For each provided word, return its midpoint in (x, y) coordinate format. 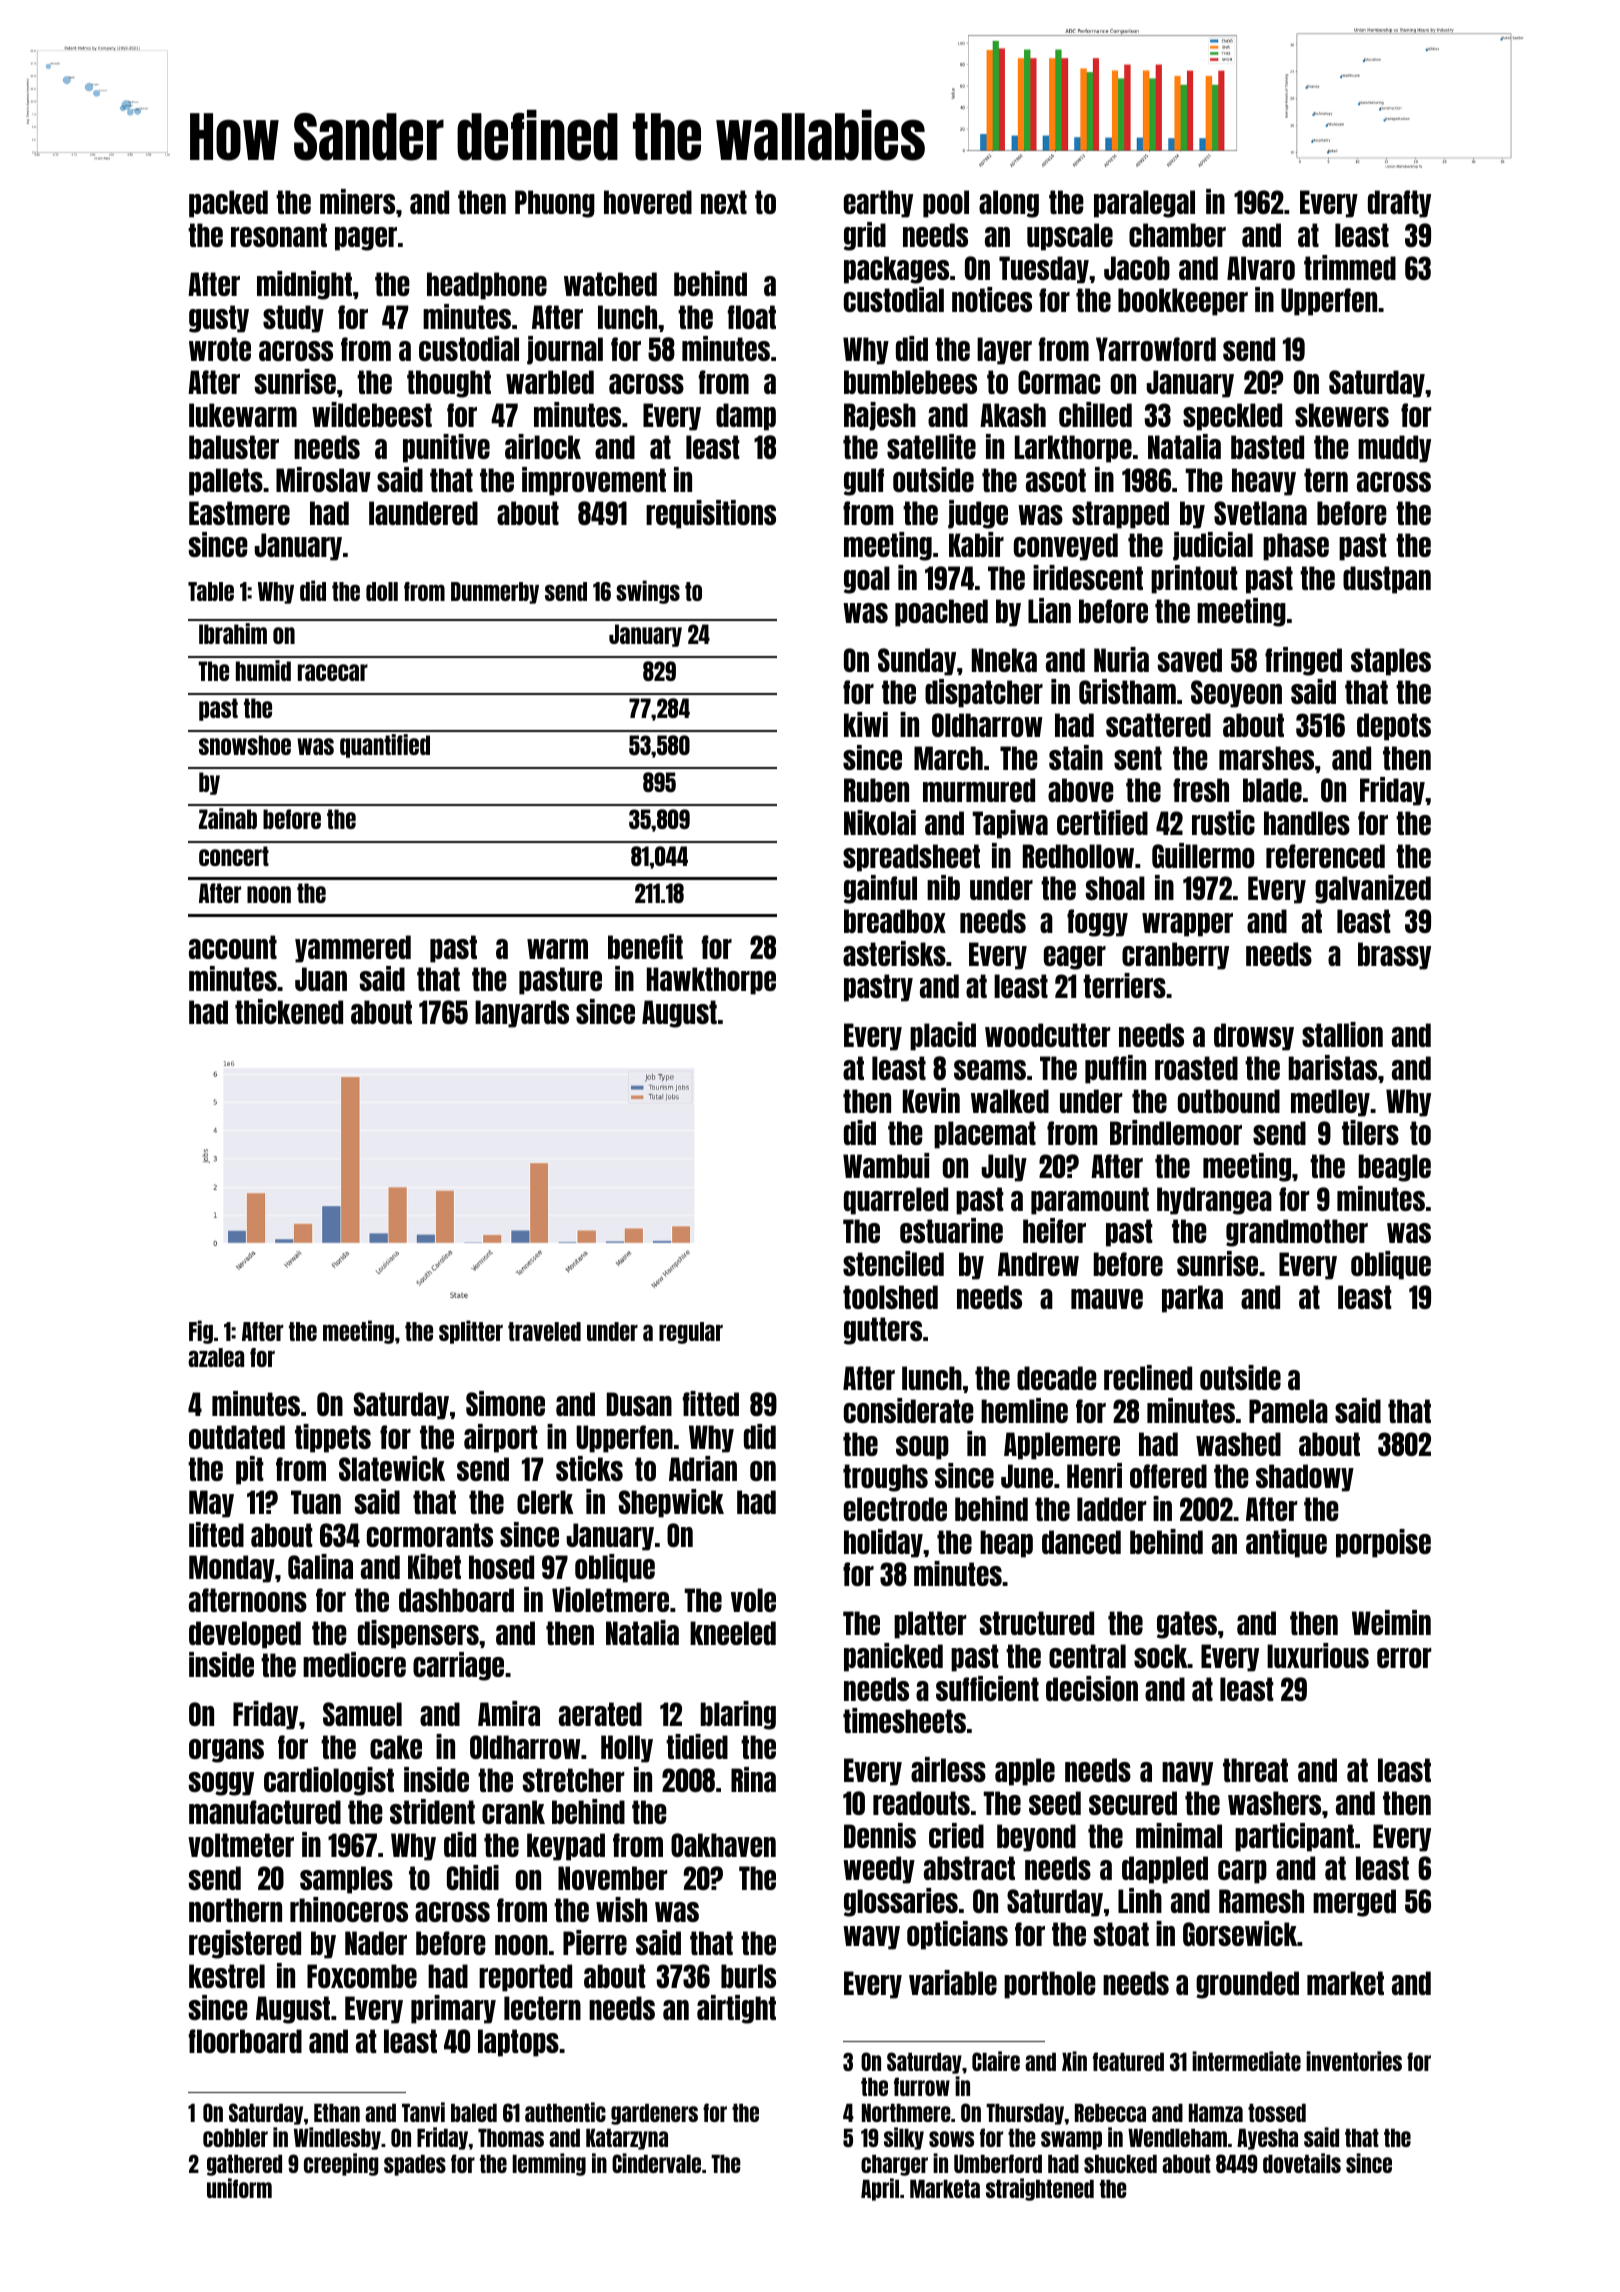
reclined (1148, 1377)
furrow (922, 2086)
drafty (1399, 204)
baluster (234, 447)
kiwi (866, 724)
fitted (711, 1403)
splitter (471, 1332)
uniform (239, 2188)
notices (992, 299)
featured (1128, 2061)
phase (1296, 547)
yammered (353, 949)
